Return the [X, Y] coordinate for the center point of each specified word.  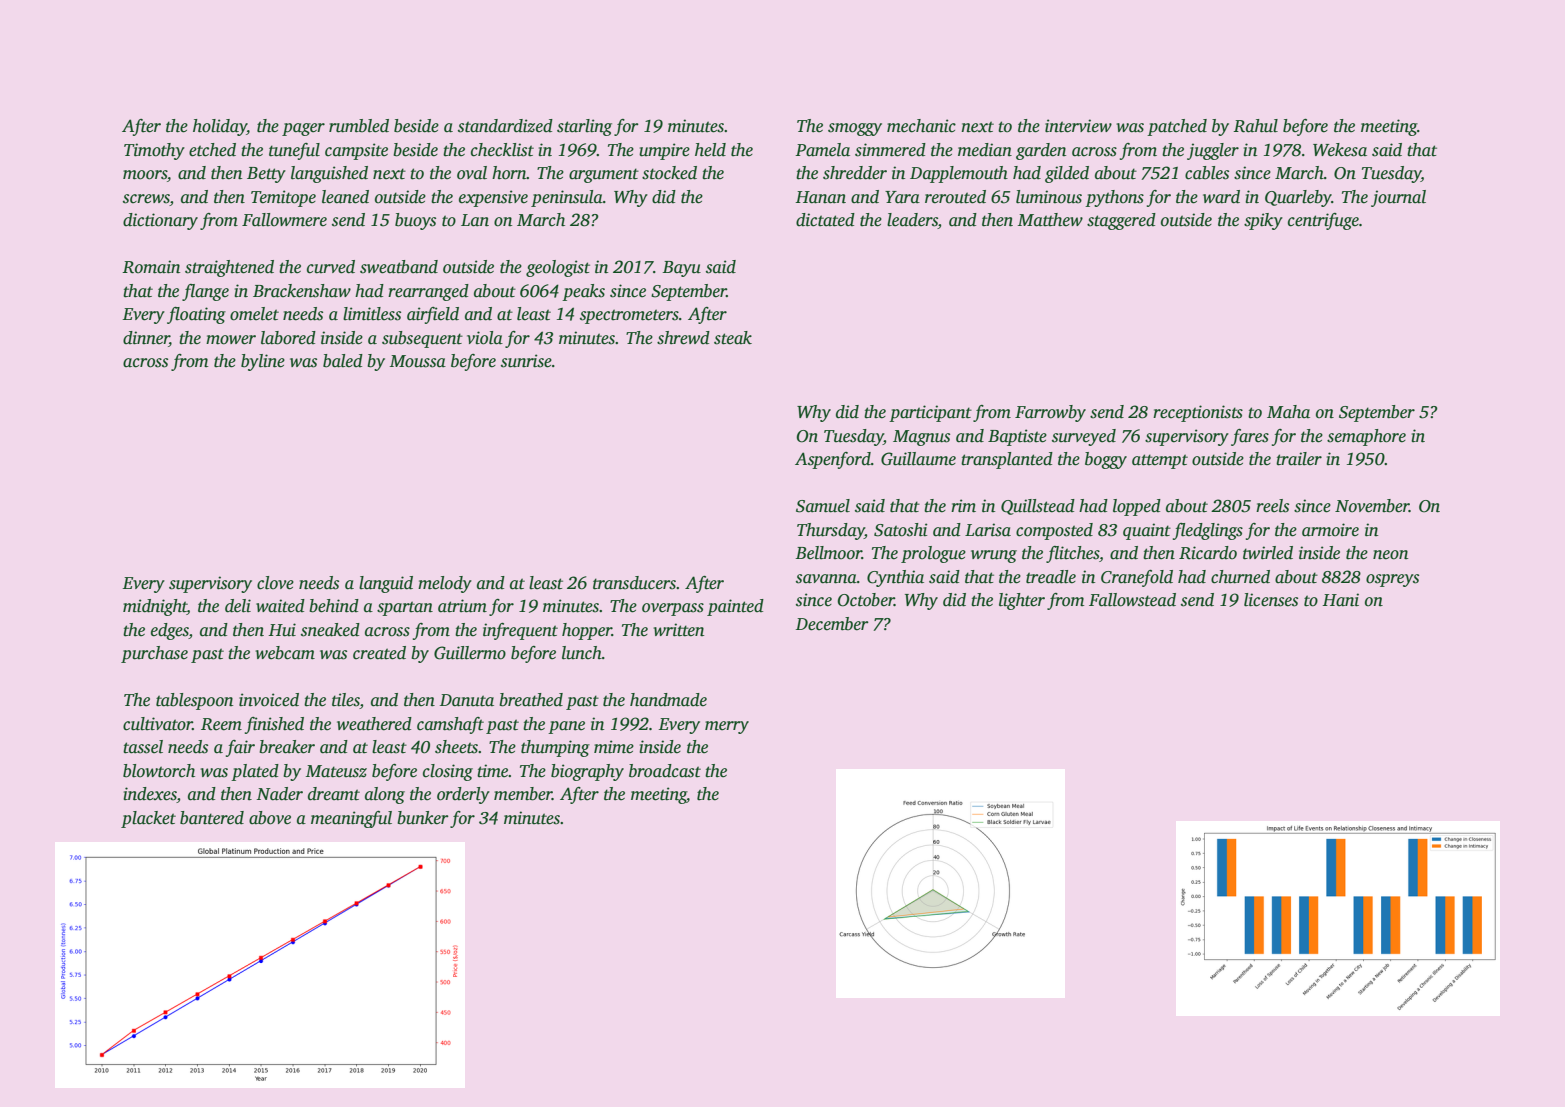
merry [727, 727]
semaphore [1366, 437]
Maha [1288, 412]
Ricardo [1208, 553]
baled [343, 361]
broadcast [665, 771]
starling [584, 127]
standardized [505, 126]
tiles [346, 701]
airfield [433, 315]
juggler [1213, 151]
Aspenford [833, 460]
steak [733, 338]
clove [275, 583]
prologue [933, 554]
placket [148, 819]
